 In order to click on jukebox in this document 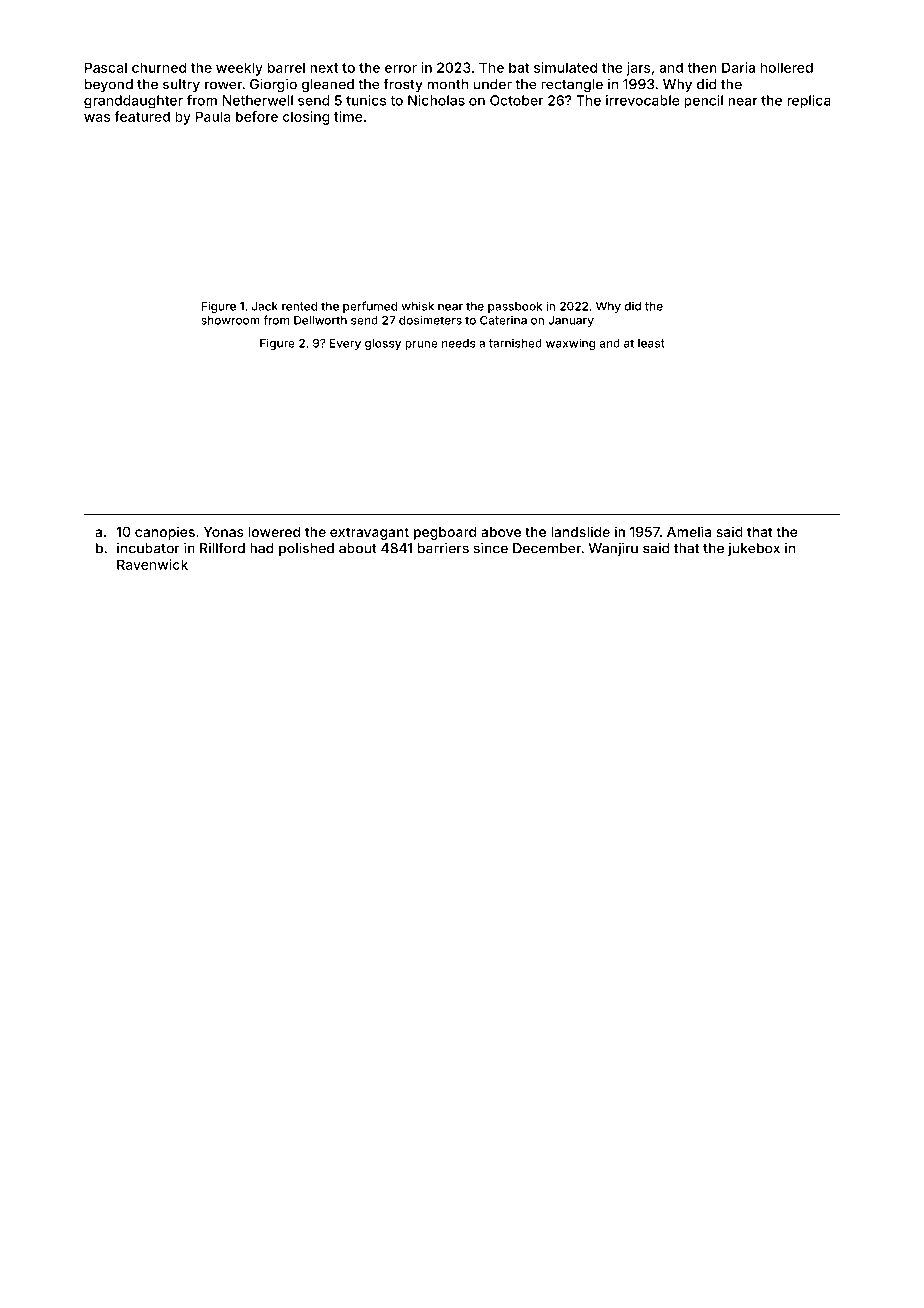, I will do `click(754, 549)`.
